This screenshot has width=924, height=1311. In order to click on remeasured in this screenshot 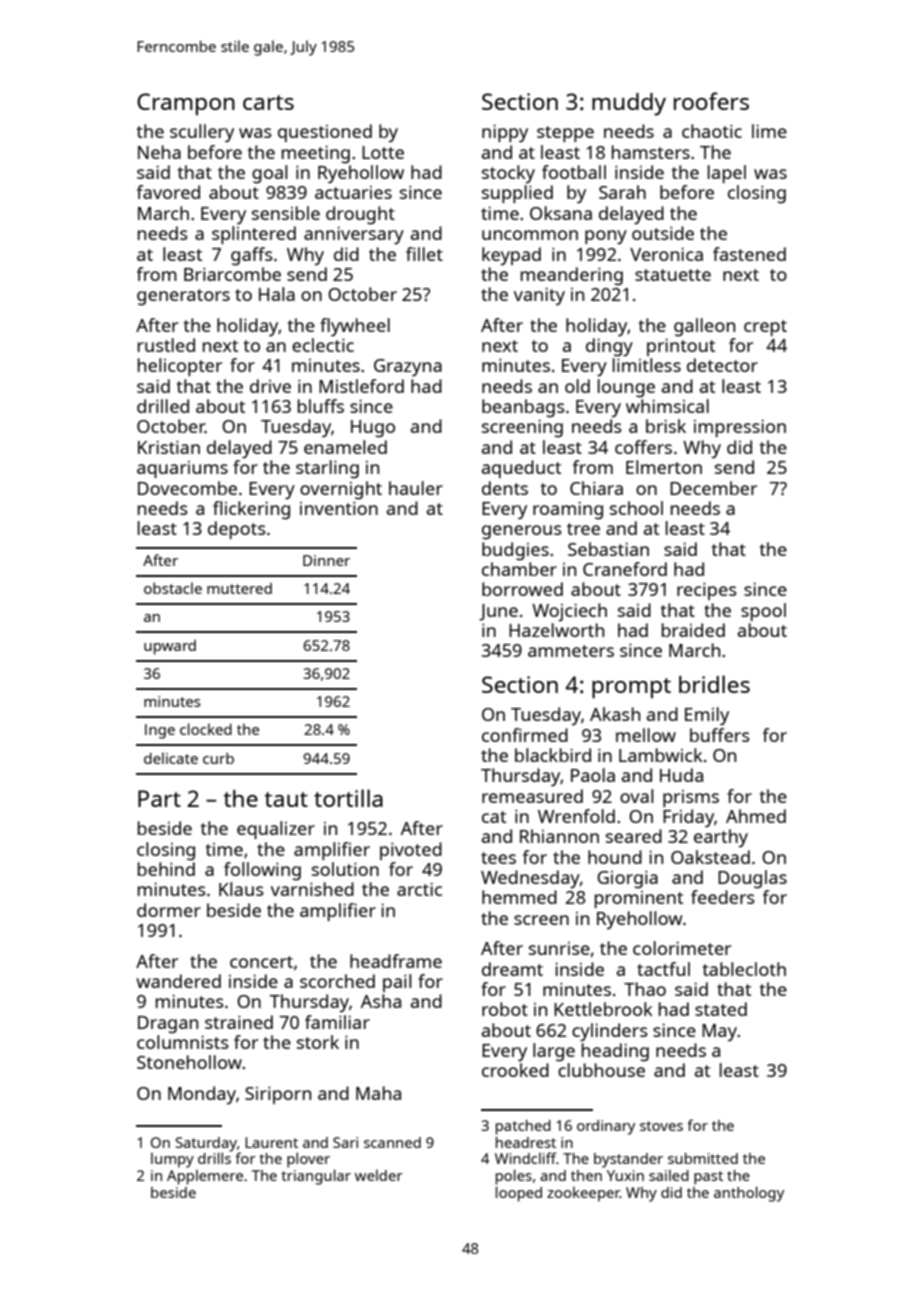, I will do `click(532, 796)`.
